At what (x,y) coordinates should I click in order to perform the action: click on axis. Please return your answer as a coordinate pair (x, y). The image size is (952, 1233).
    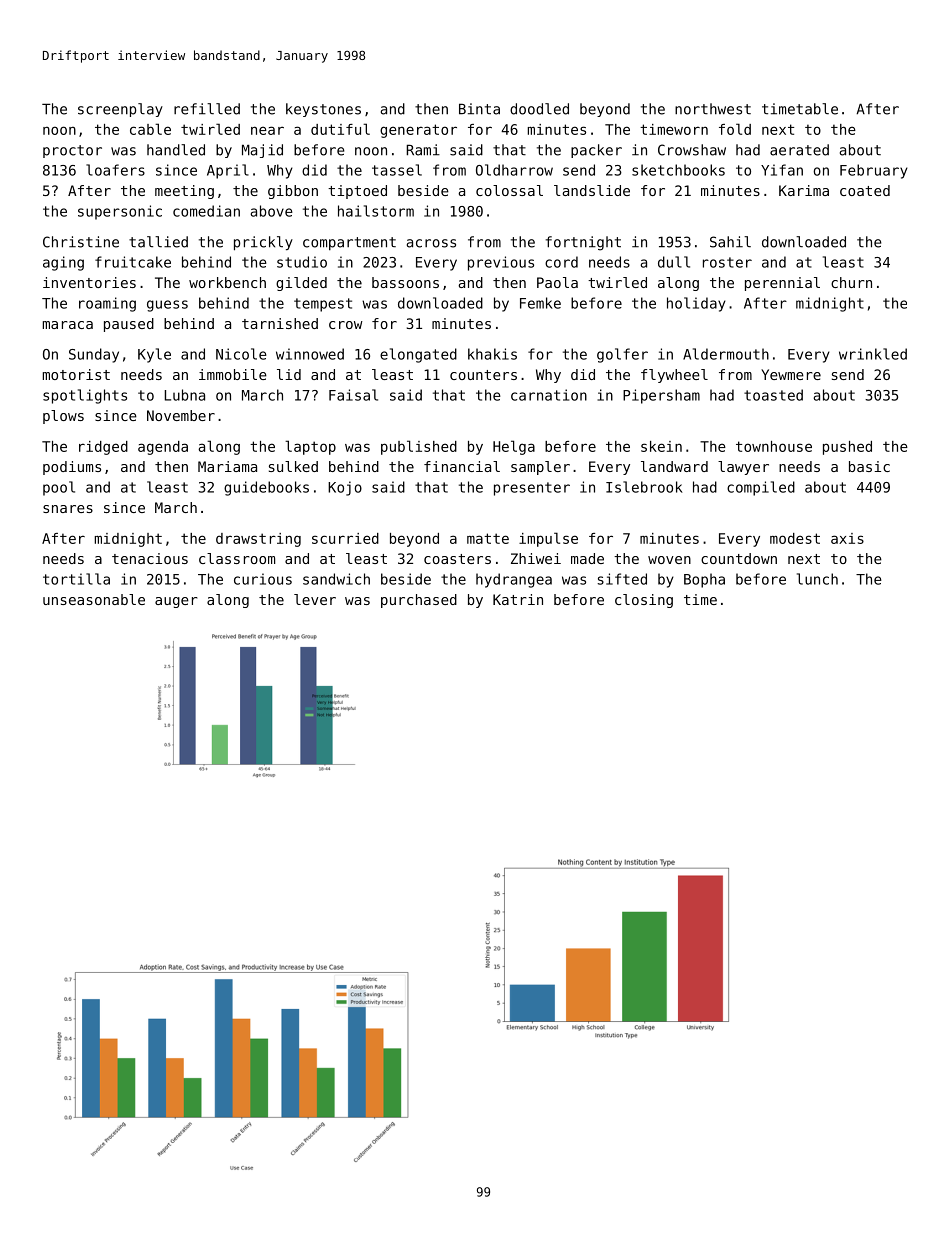
    Looking at the image, I should click on (847, 538).
